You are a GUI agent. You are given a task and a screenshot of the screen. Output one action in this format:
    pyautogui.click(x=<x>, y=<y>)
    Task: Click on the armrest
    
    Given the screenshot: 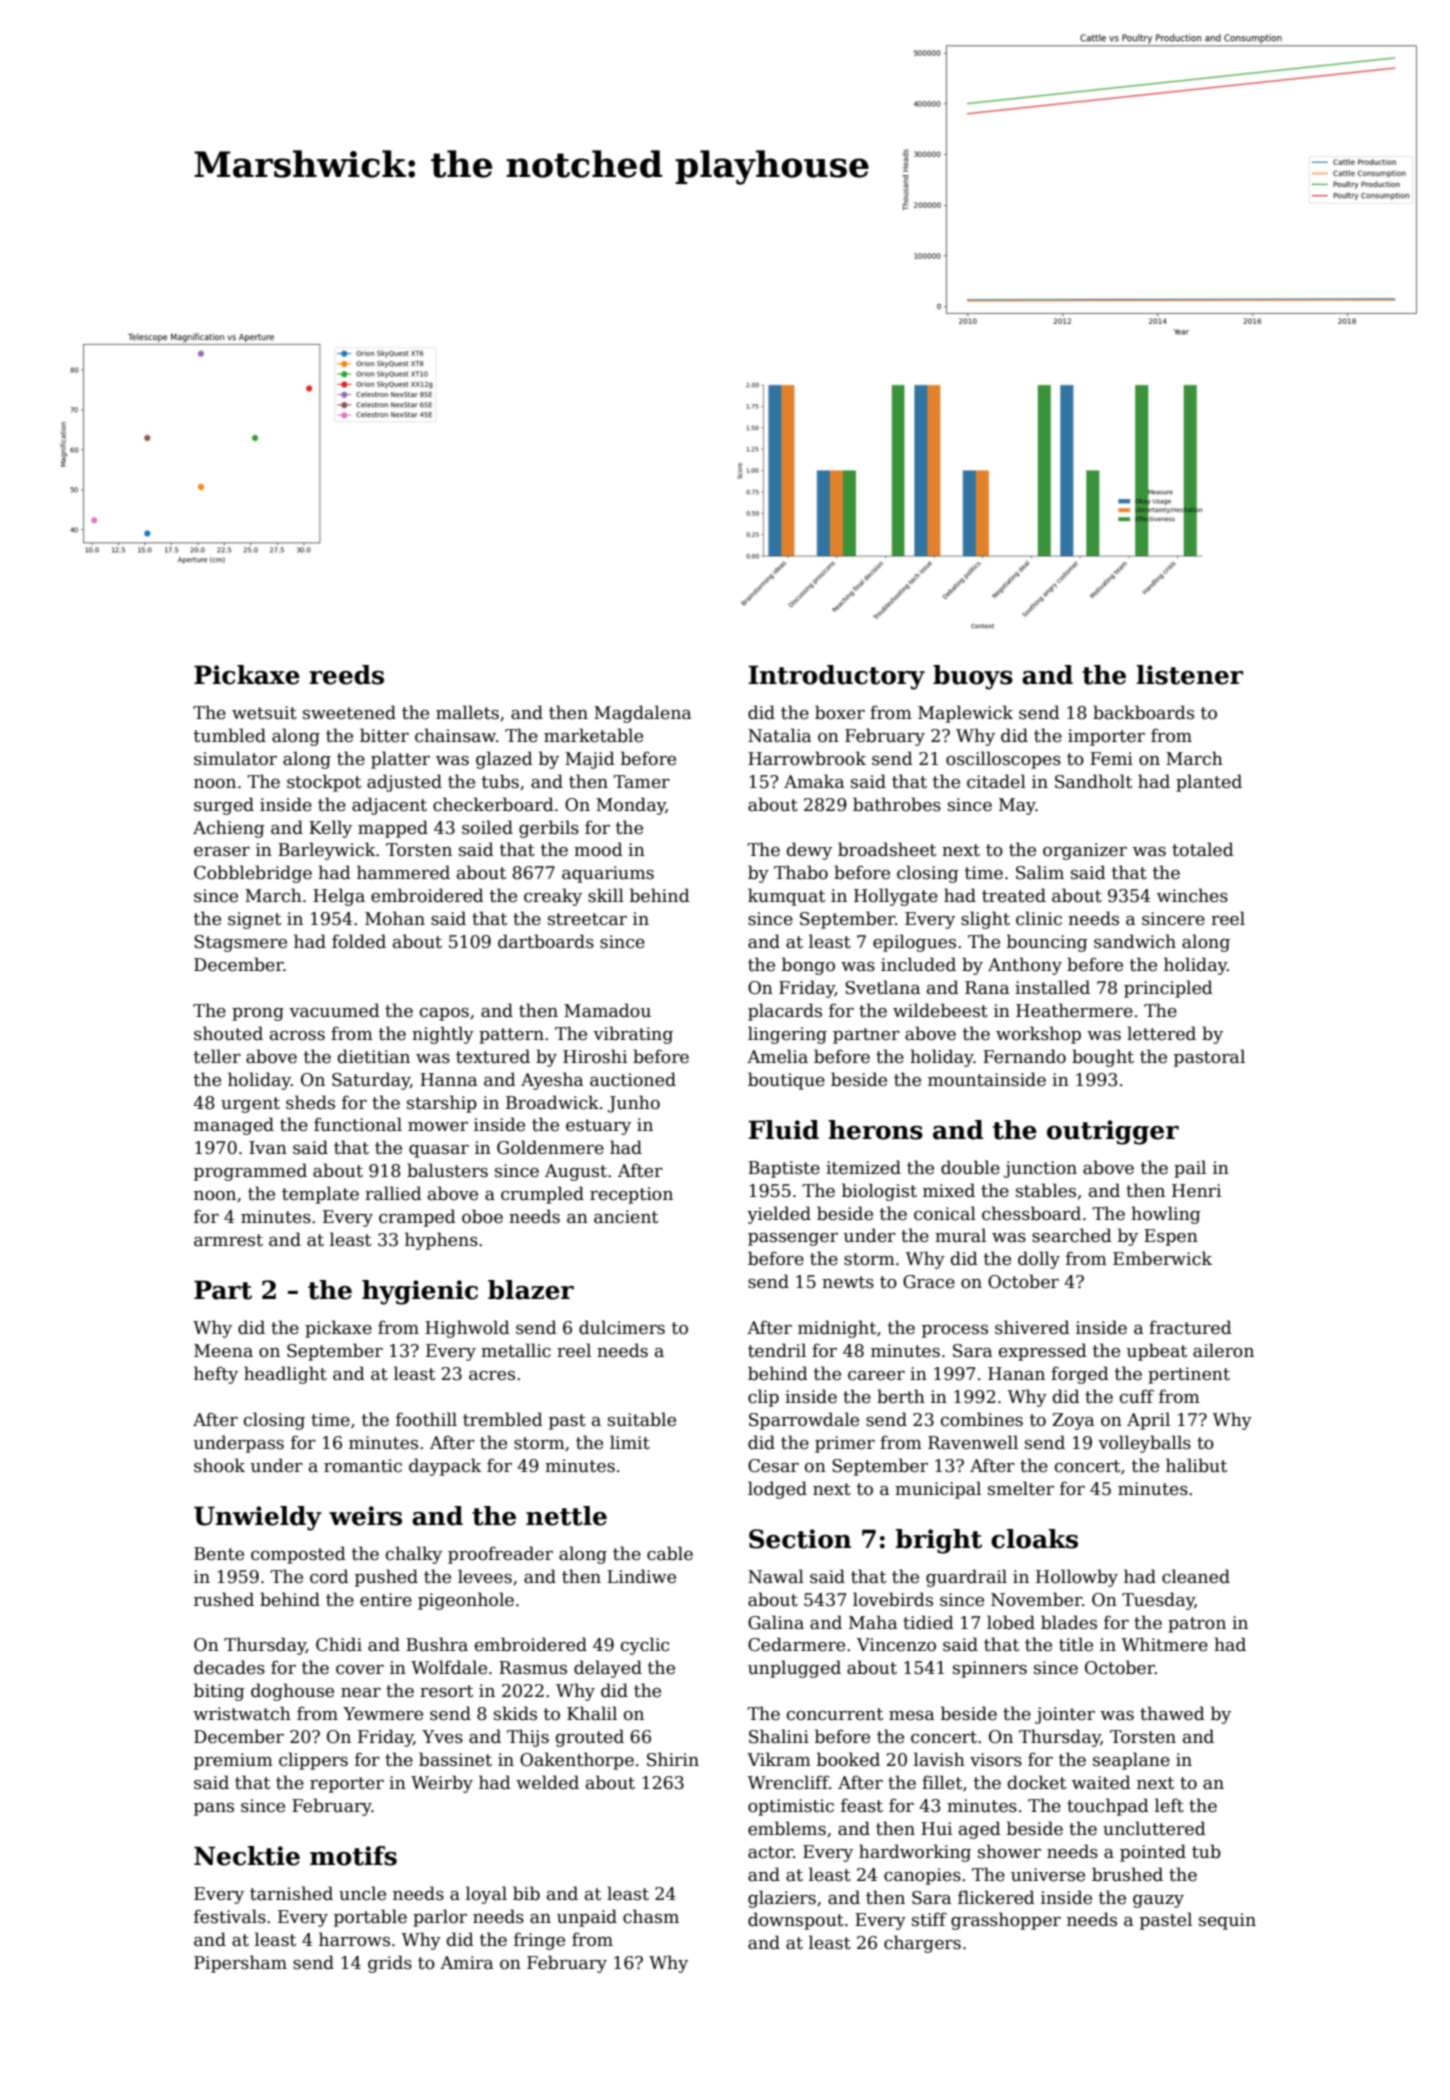 What is the action you would take?
    pyautogui.click(x=228, y=1240)
